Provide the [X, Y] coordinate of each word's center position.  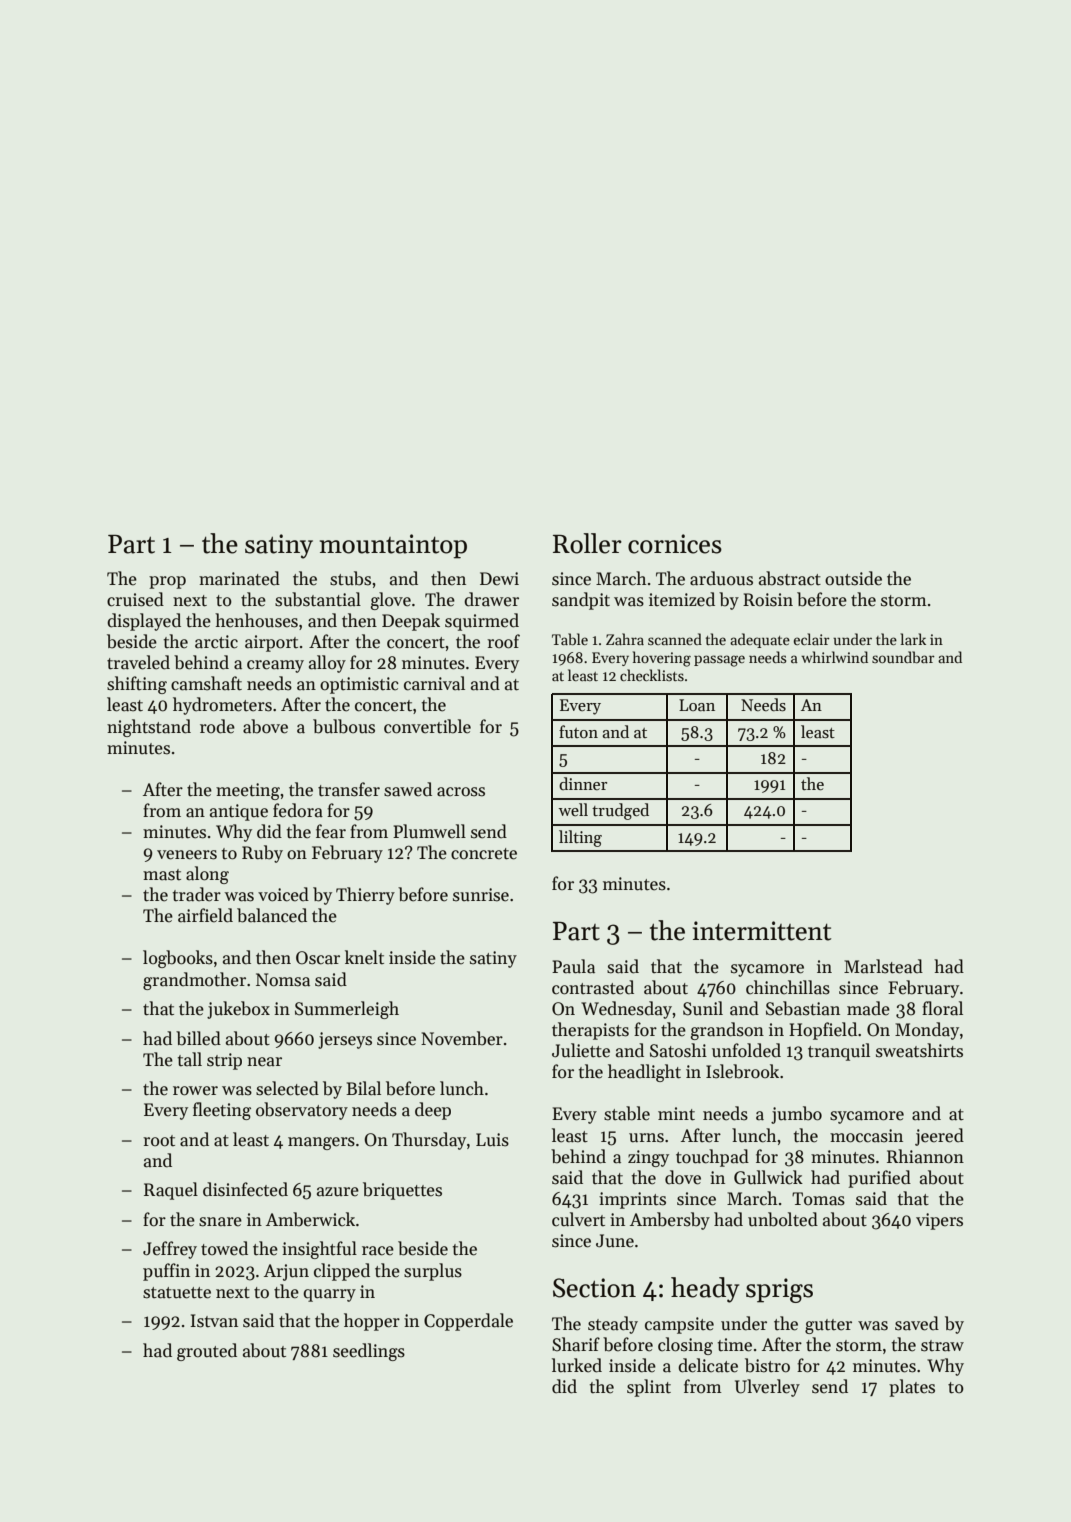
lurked [577, 1365]
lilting [580, 838]
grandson [727, 1031]
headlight [644, 1073]
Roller [587, 543]
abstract [790, 578]
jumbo [796, 1115]
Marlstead [883, 966]
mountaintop [393, 546]
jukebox [238, 1010]
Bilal [363, 1088]
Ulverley [767, 1388]
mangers [321, 1143]
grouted [207, 1352]
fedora [298, 810]
